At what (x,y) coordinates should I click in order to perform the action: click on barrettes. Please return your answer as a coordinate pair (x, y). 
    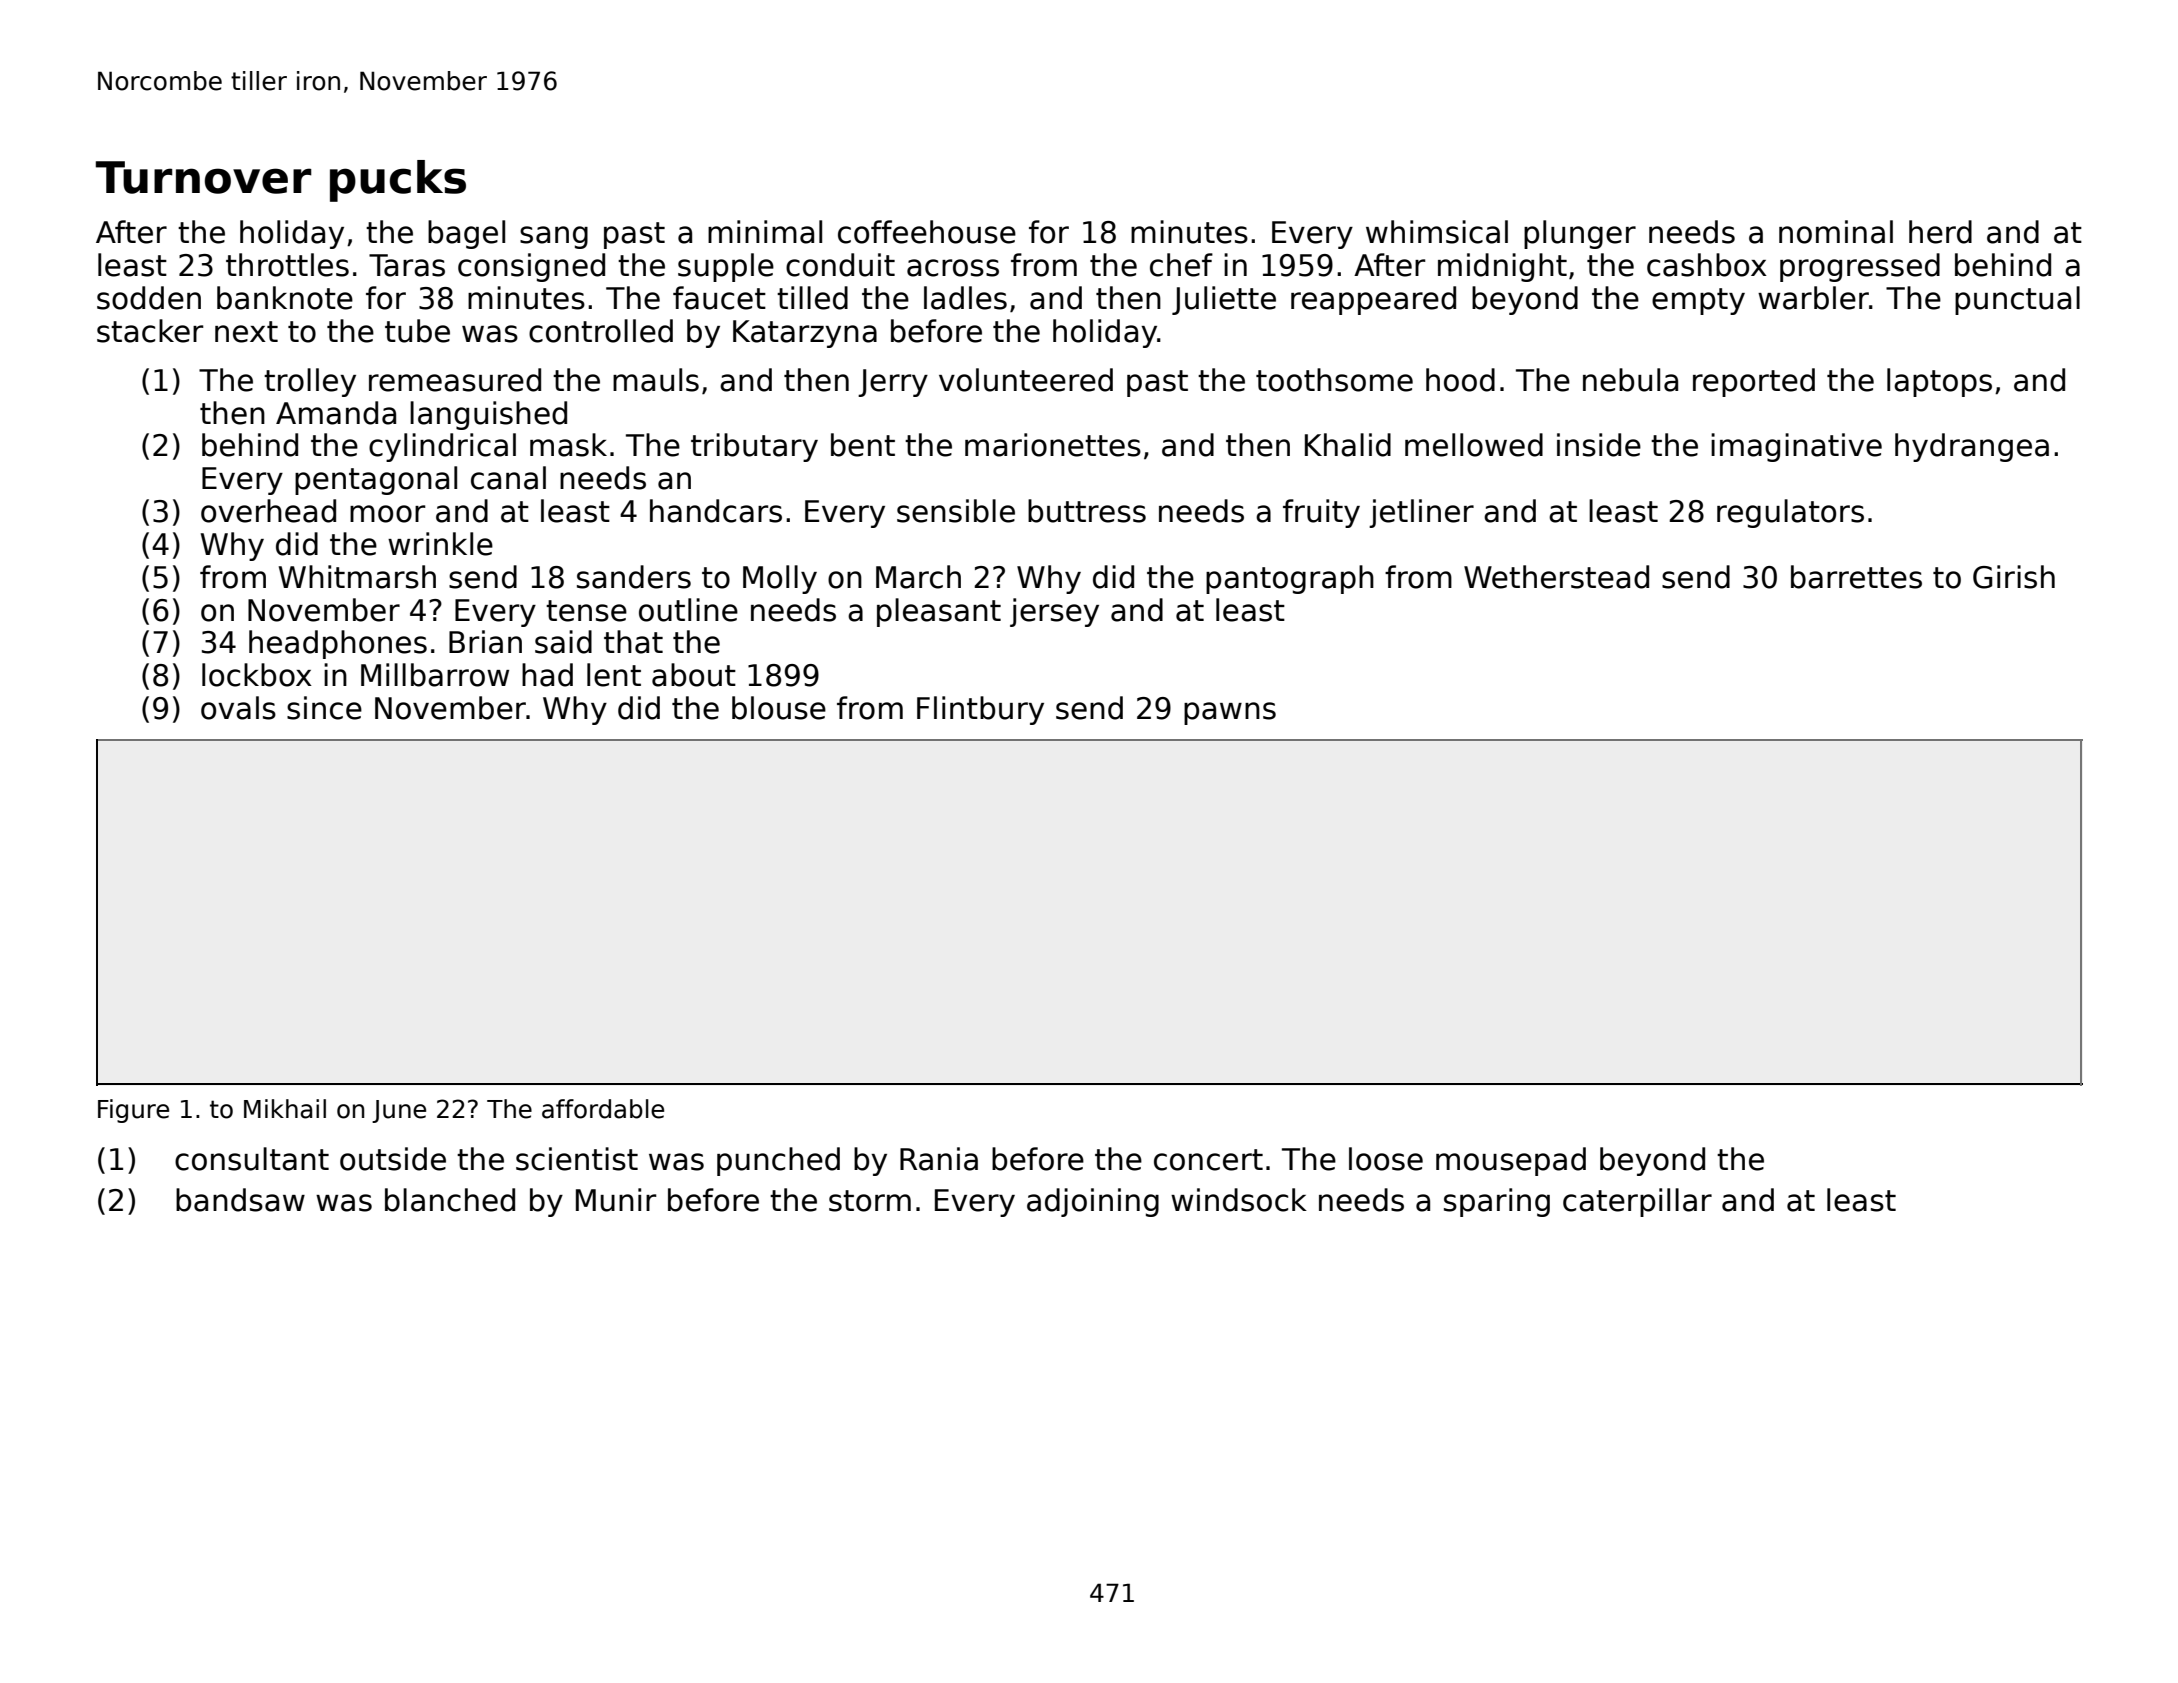
    Looking at the image, I should click on (1856, 577).
